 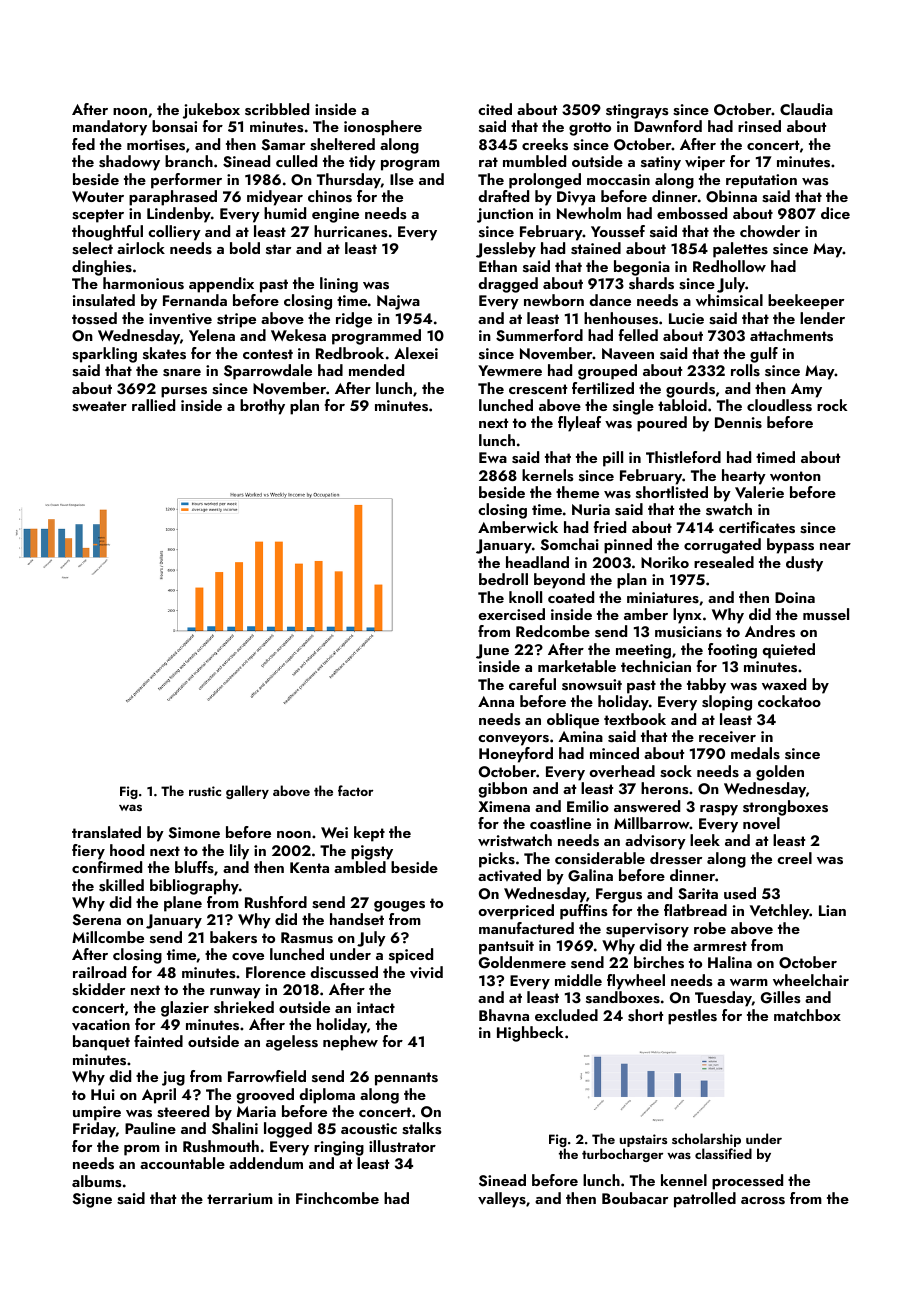 What do you see at coordinates (785, 808) in the image?
I see `strongboxes` at bounding box center [785, 808].
